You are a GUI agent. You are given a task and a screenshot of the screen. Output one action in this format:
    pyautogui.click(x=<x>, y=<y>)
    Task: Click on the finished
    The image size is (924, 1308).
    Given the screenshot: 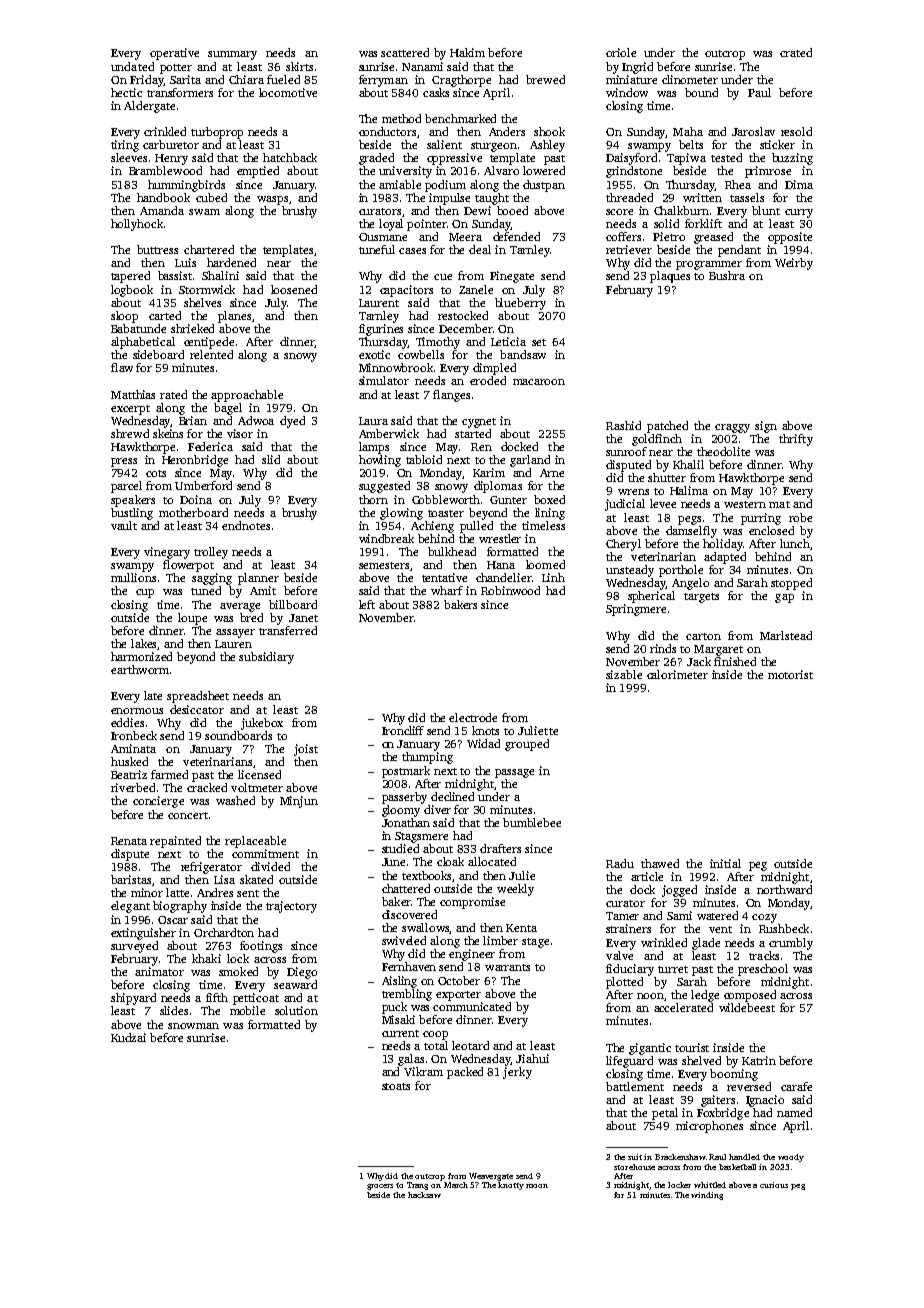 What is the action you would take?
    pyautogui.click(x=735, y=661)
